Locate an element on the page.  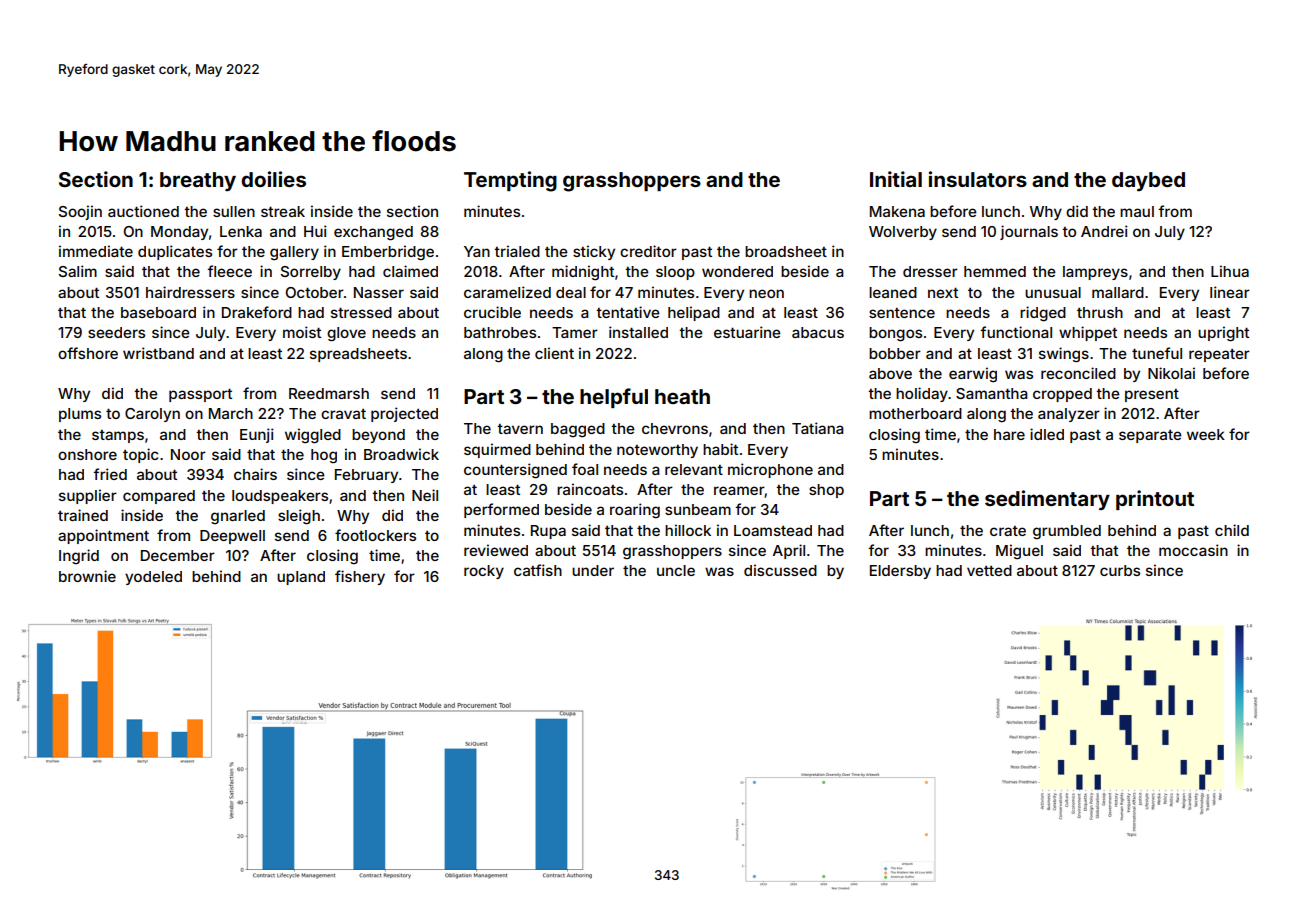
yodeled is located at coordinates (153, 578).
